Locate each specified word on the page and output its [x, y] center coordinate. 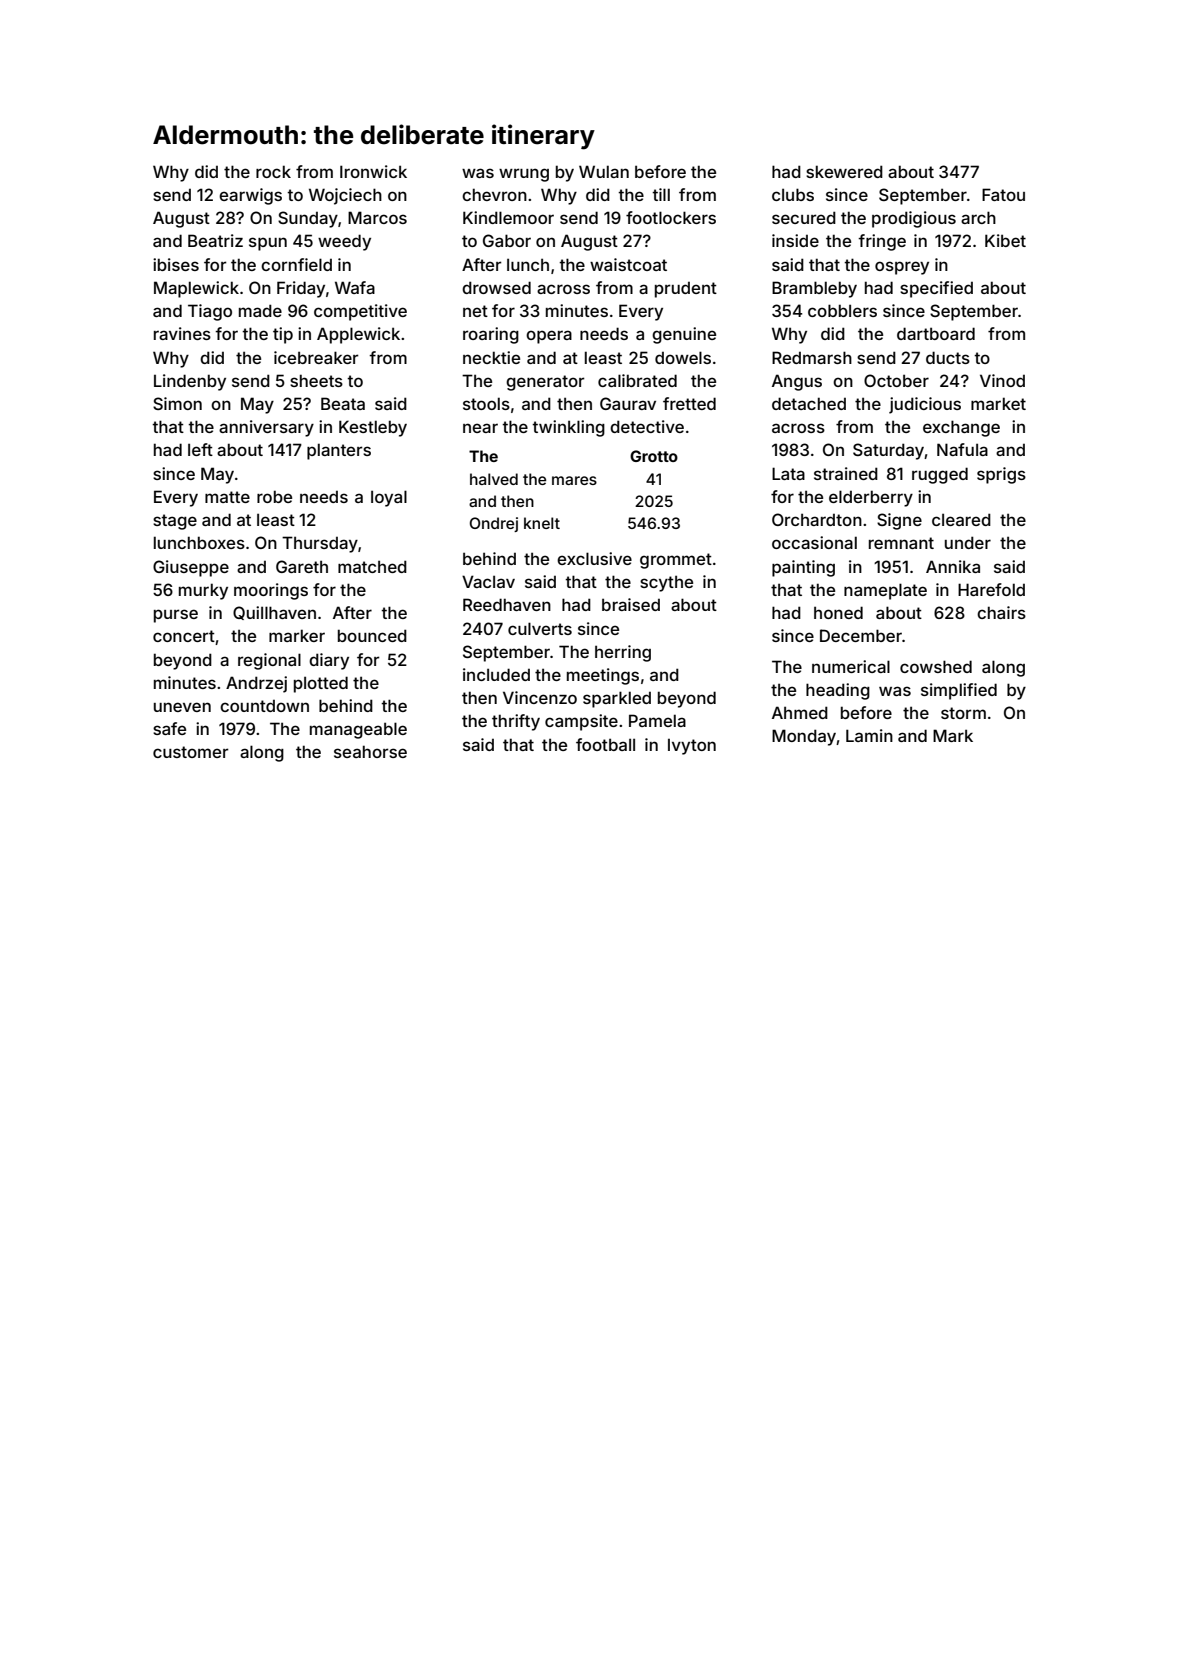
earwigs [250, 196]
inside [795, 240]
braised [631, 604]
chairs [1001, 612]
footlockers [671, 217]
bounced [372, 635]
